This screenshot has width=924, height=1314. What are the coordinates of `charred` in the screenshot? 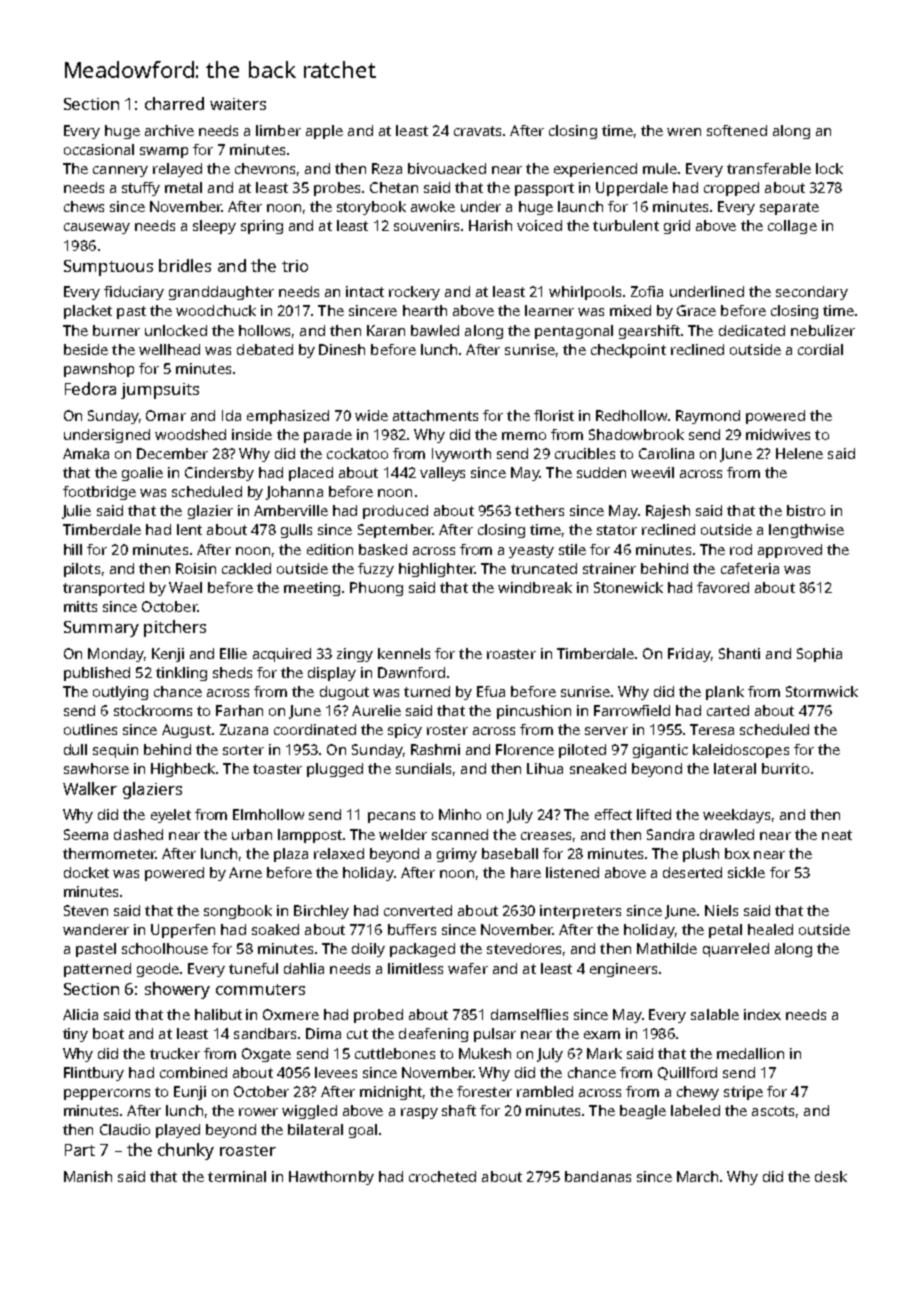 It's located at (174, 103).
